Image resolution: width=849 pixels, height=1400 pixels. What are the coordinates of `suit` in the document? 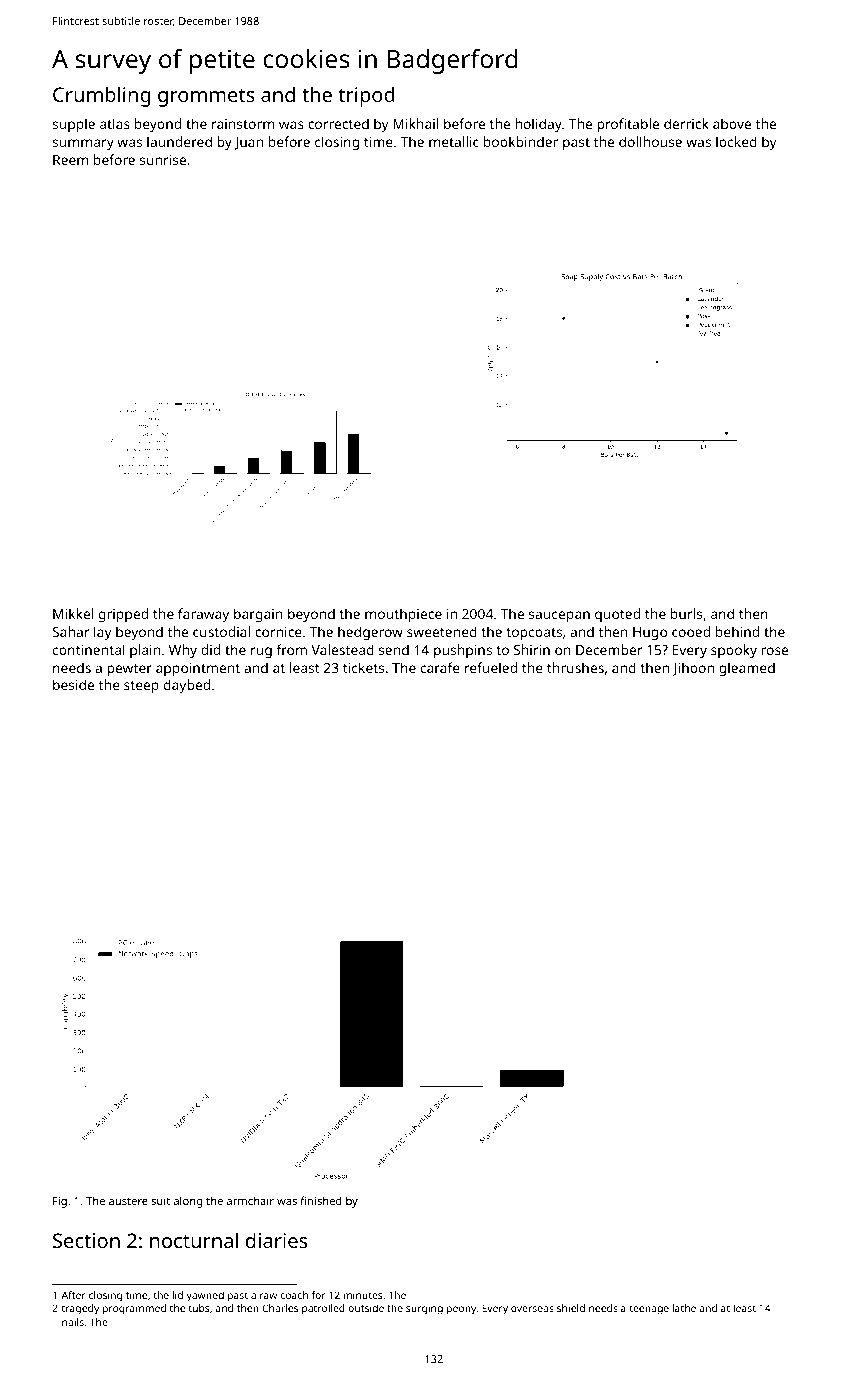 It's located at (160, 1201).
